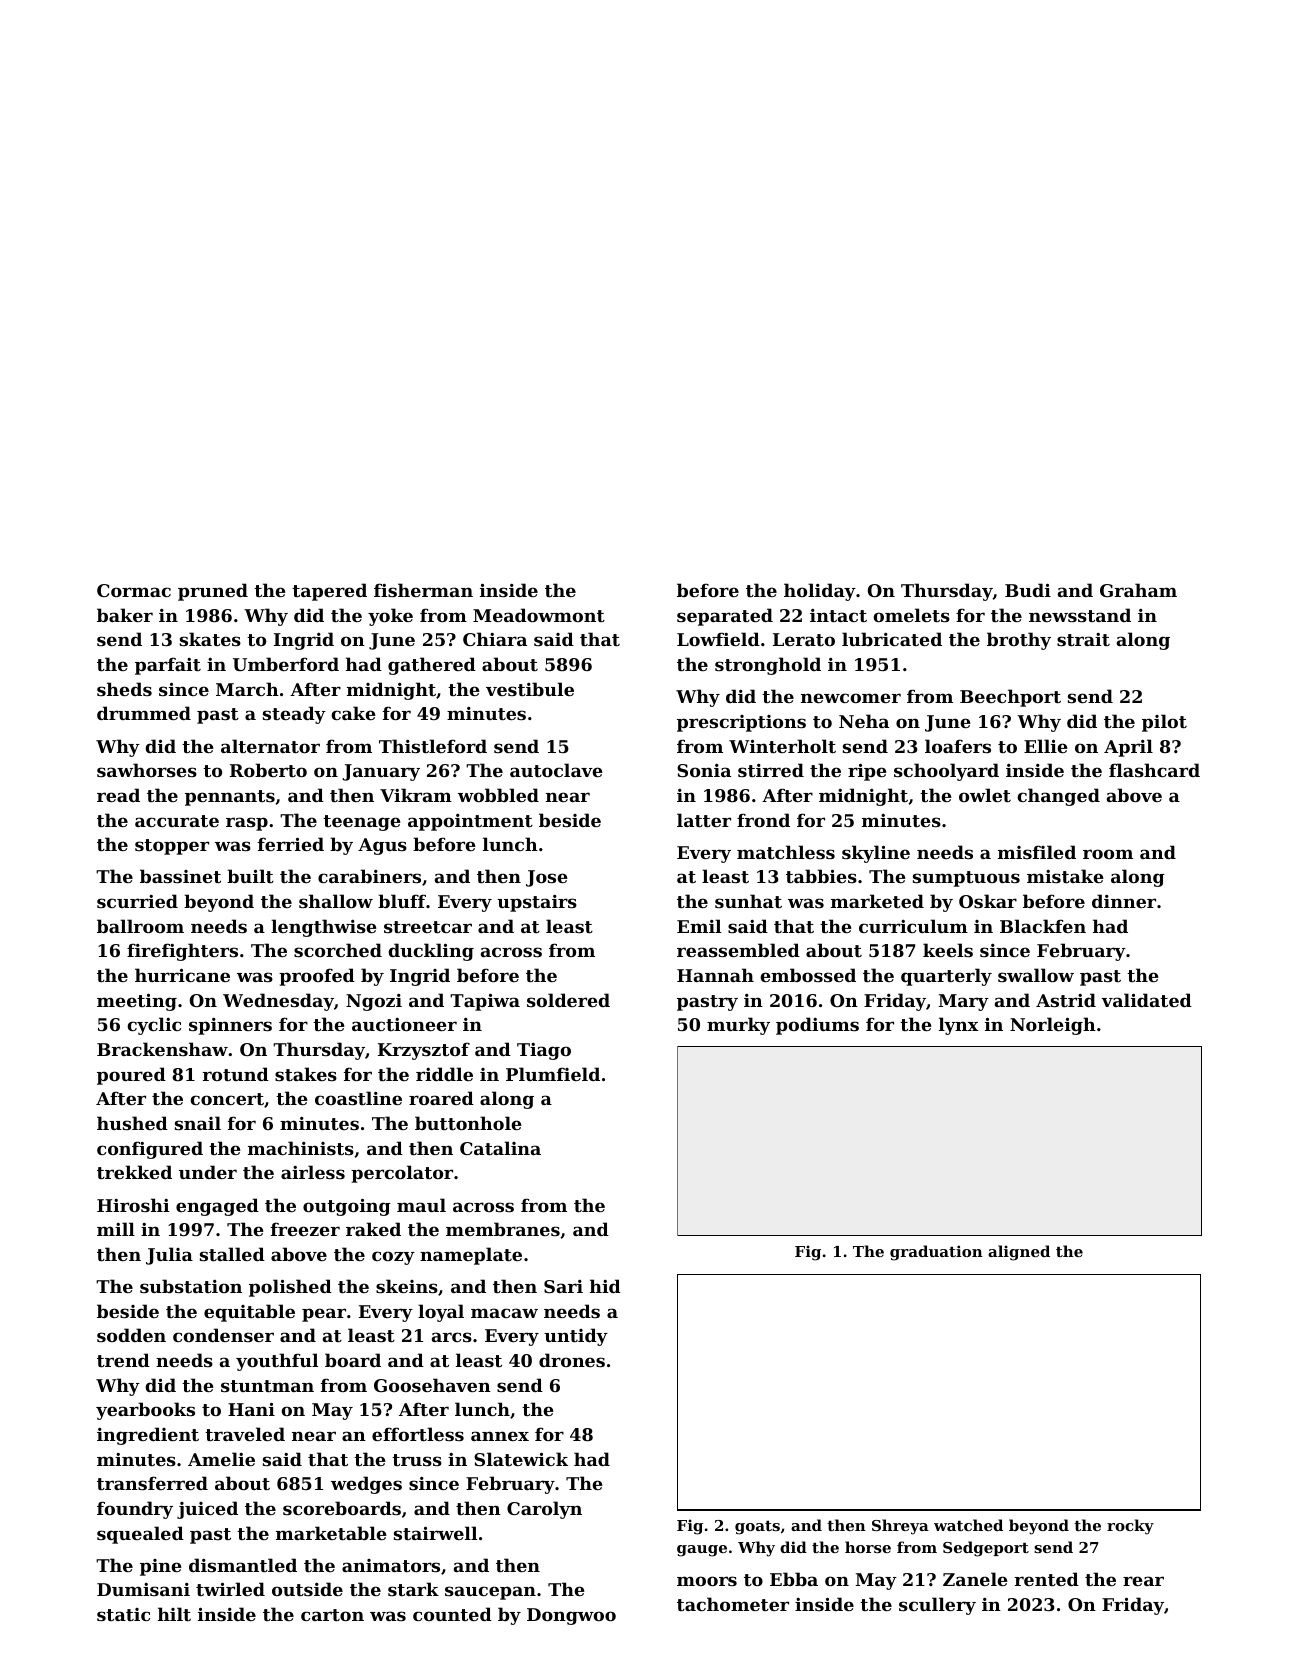 The image size is (1298, 1680). Describe the element at coordinates (547, 878) in the document. I see `Jose` at that location.
